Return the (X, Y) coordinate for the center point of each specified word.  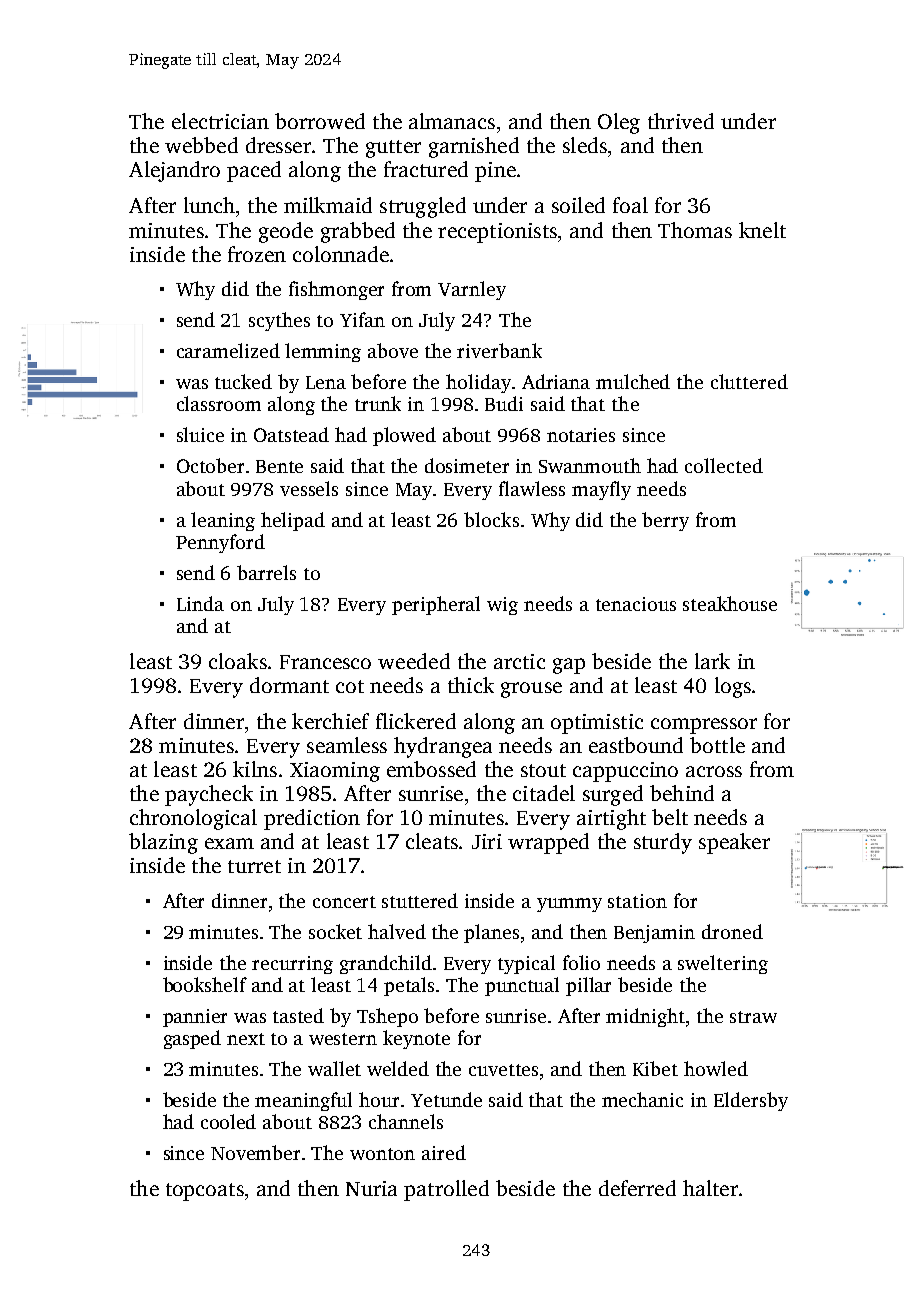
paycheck (209, 795)
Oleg (619, 123)
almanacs (452, 121)
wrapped (548, 843)
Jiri (487, 841)
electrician (220, 121)
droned (732, 931)
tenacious (636, 604)
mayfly (601, 490)
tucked (243, 381)
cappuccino (625, 772)
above (393, 350)
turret (254, 866)
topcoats (205, 1192)
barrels (266, 572)
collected (724, 465)
